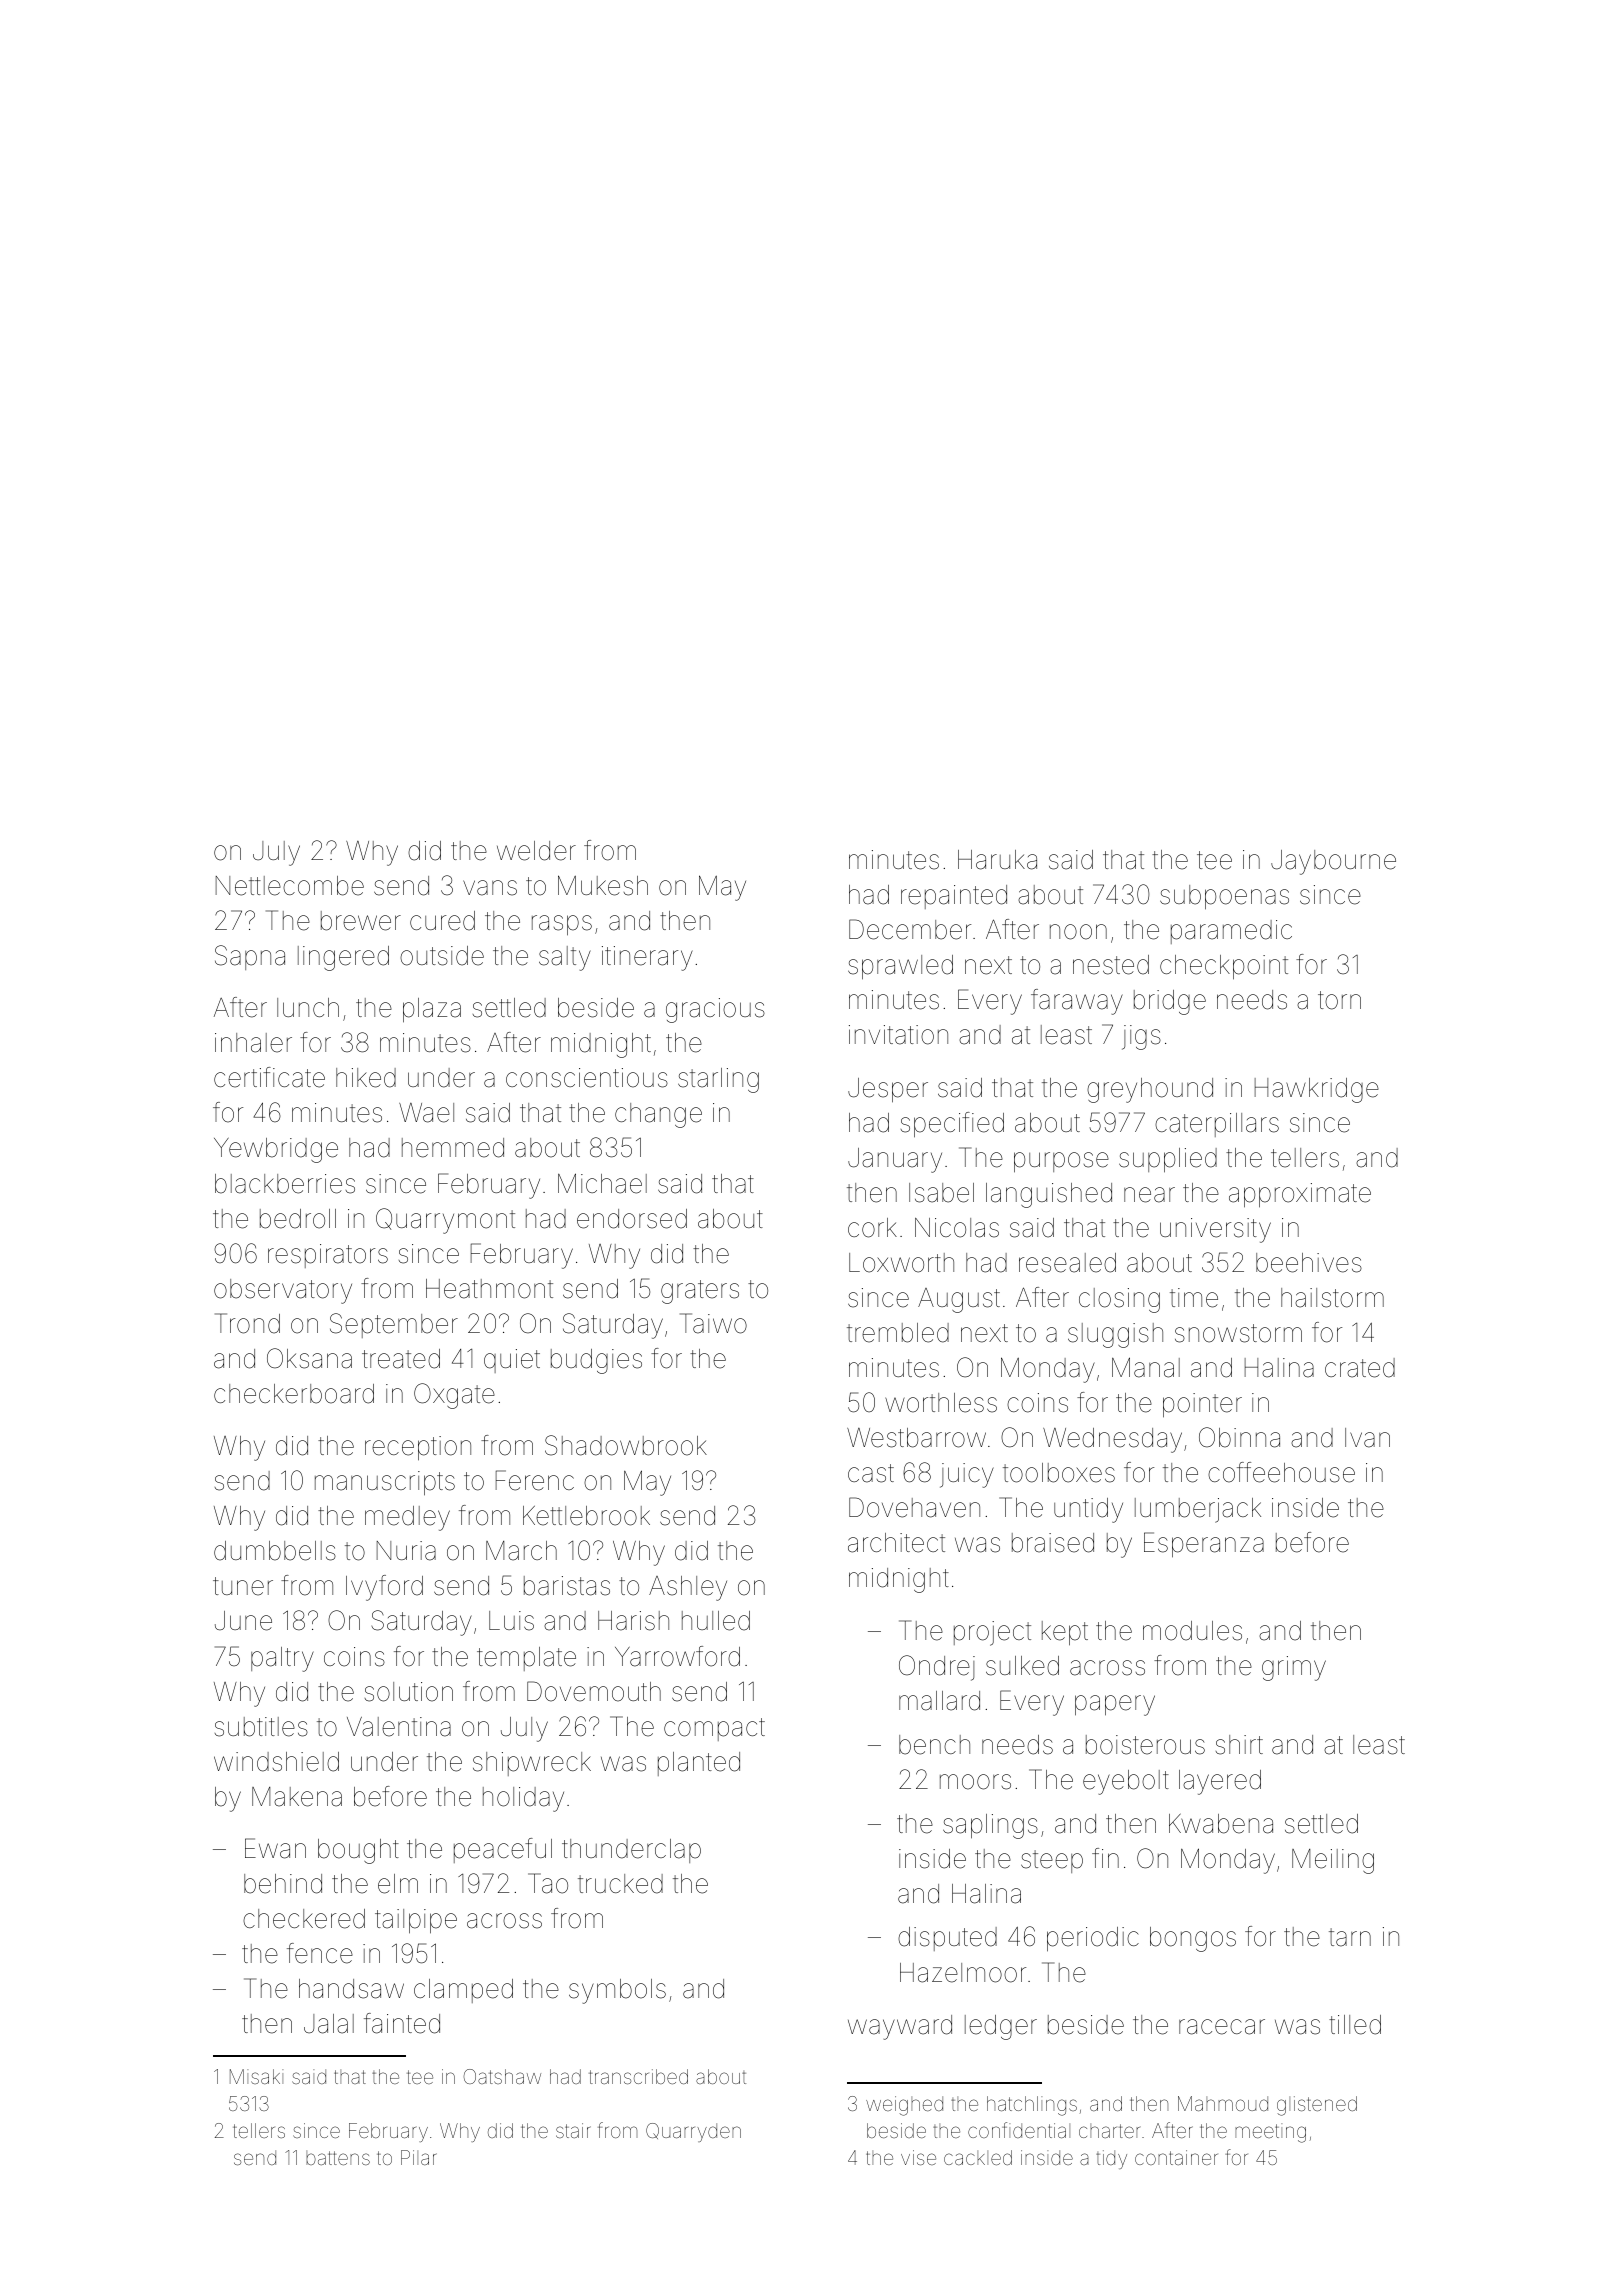 Image resolution: width=1620 pixels, height=2292 pixels. I want to click on planted, so click(699, 1764).
